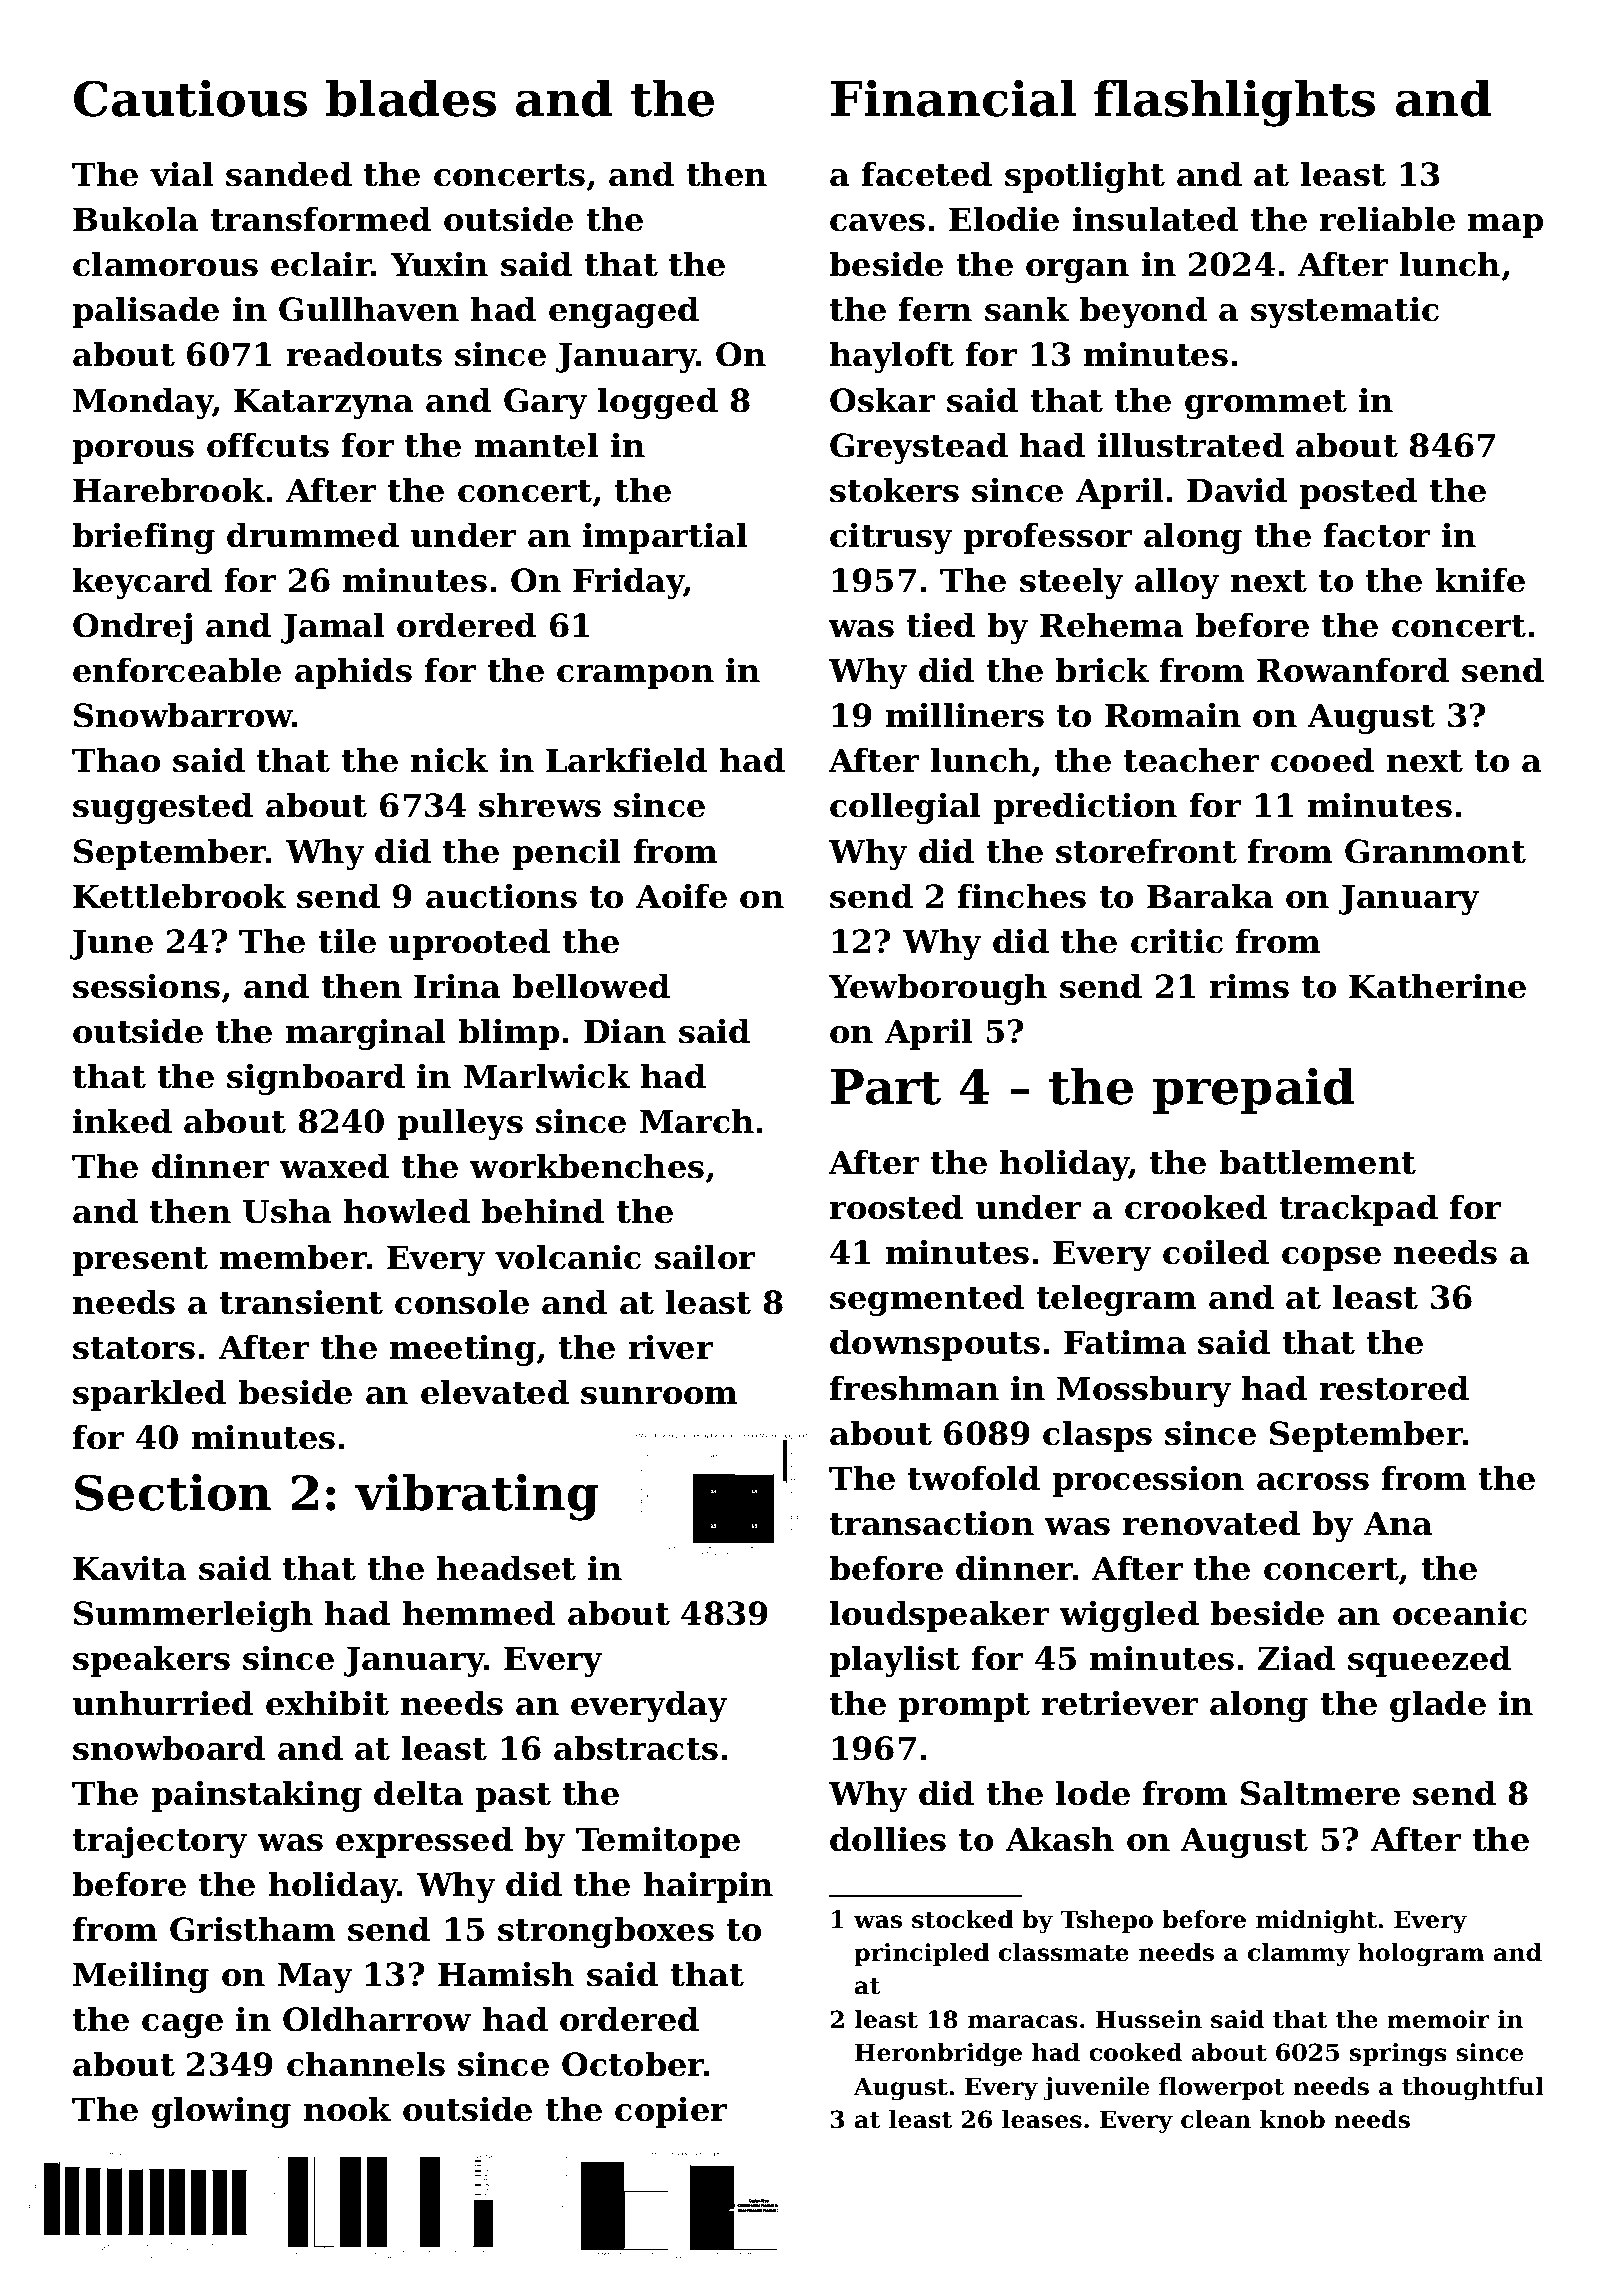  What do you see at coordinates (1234, 103) in the screenshot?
I see `flashlights` at bounding box center [1234, 103].
